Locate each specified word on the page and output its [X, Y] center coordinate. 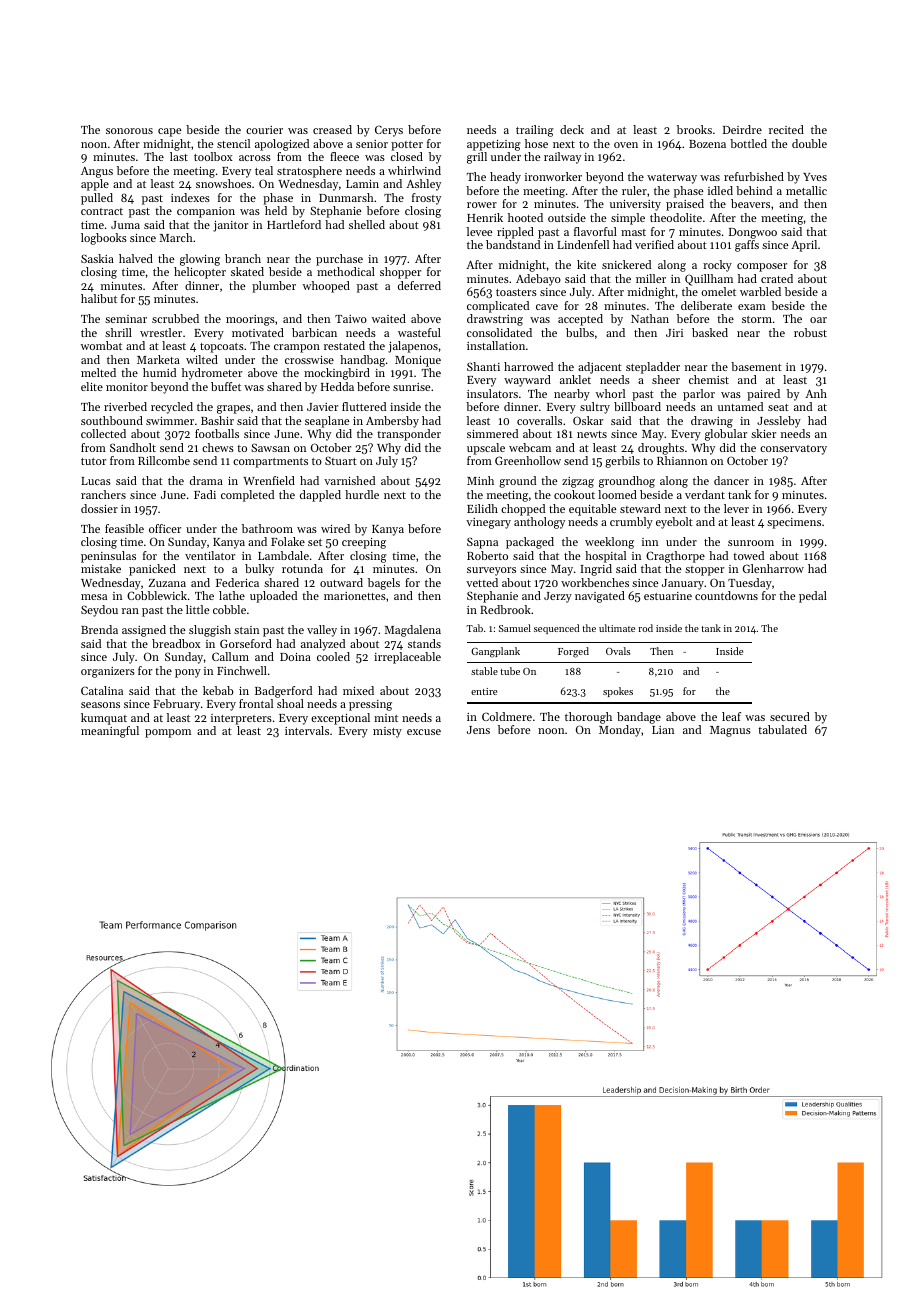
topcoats [222, 348]
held [276, 210]
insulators [492, 393]
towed [748, 555]
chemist [709, 379]
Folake [288, 541]
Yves [815, 177]
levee [479, 231]
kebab [218, 690]
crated [777, 278]
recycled [172, 408]
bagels [384, 584]
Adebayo [538, 280]
